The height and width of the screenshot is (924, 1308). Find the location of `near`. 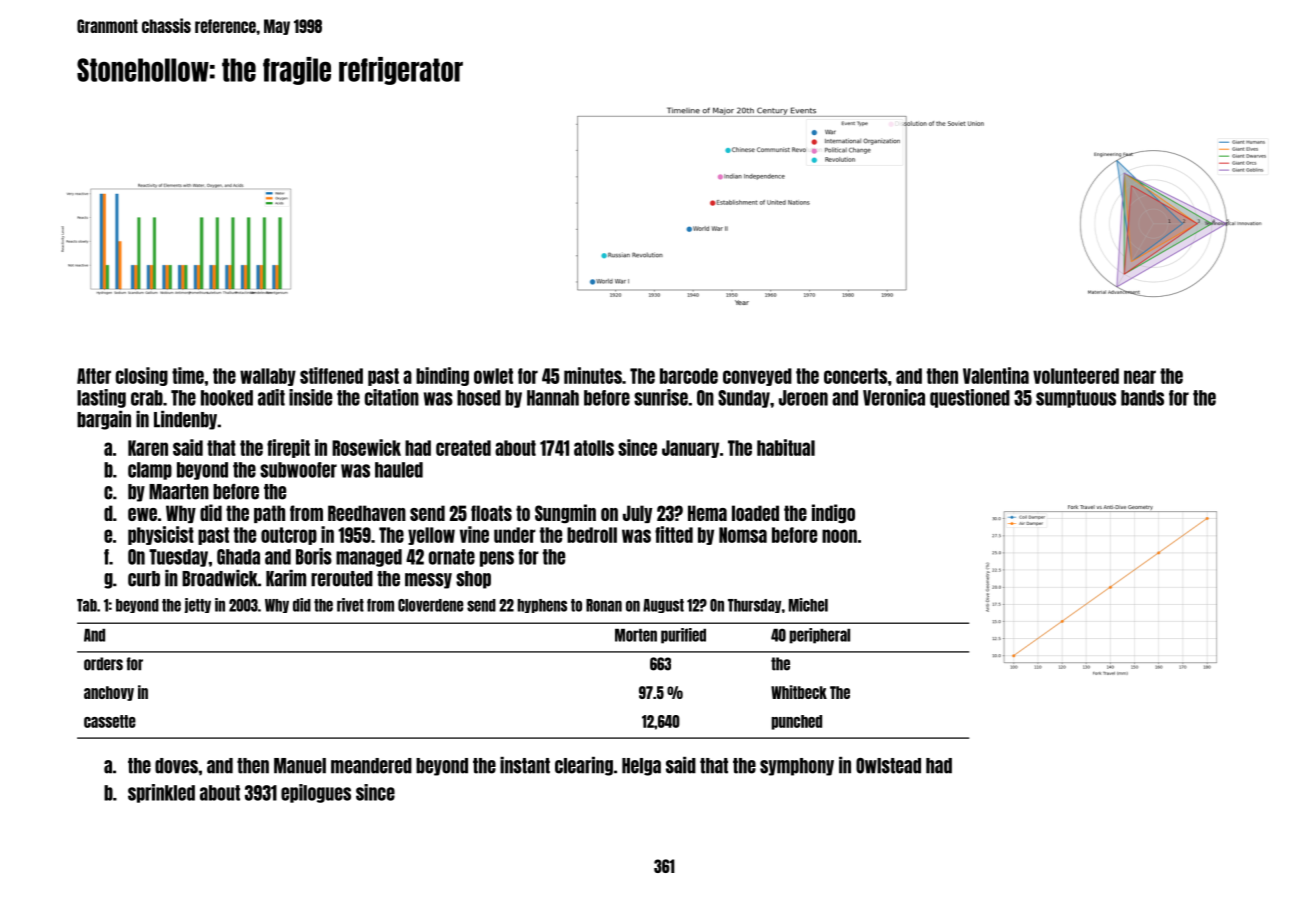

near is located at coordinates (1140, 377).
